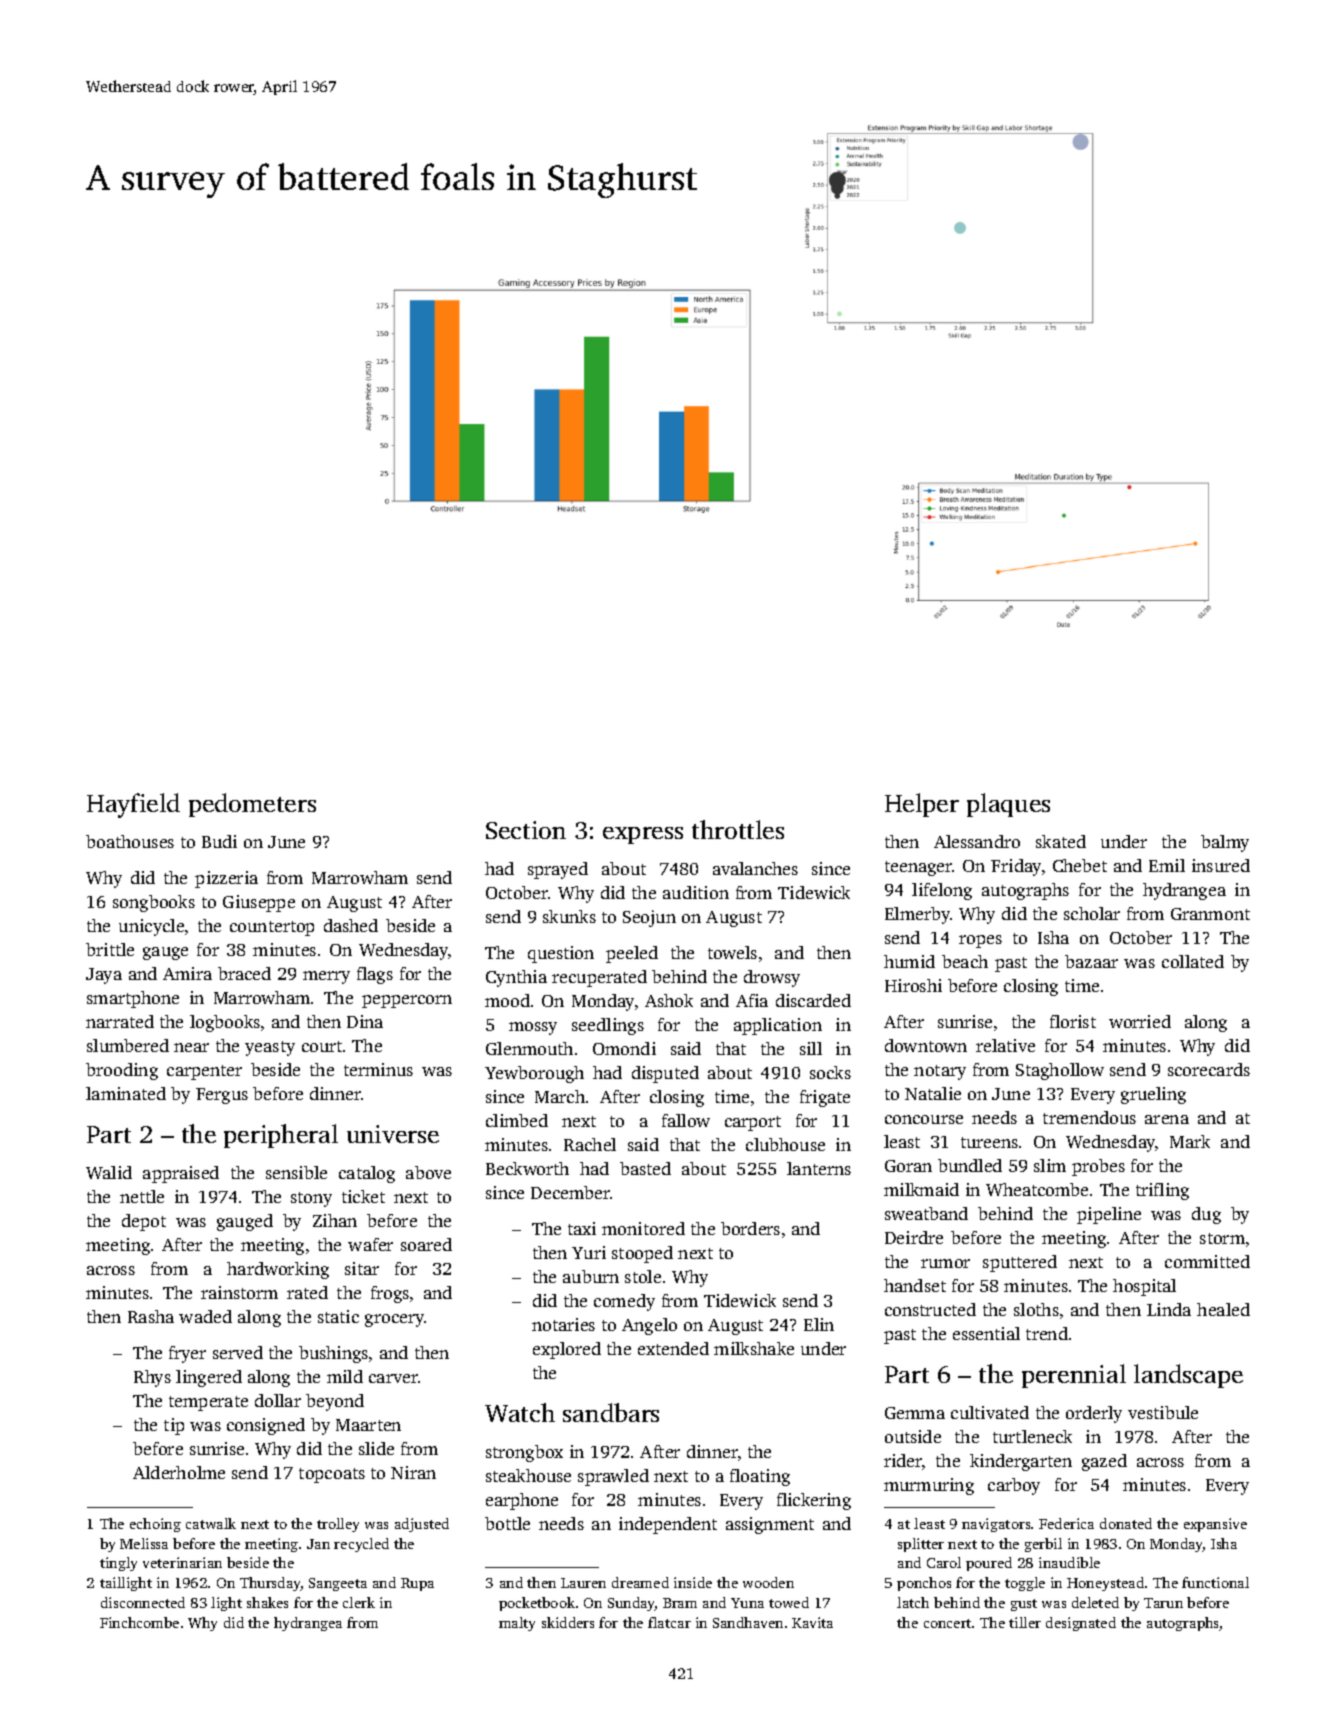  What do you see at coordinates (1091, 961) in the page?
I see `bazaar` at bounding box center [1091, 961].
